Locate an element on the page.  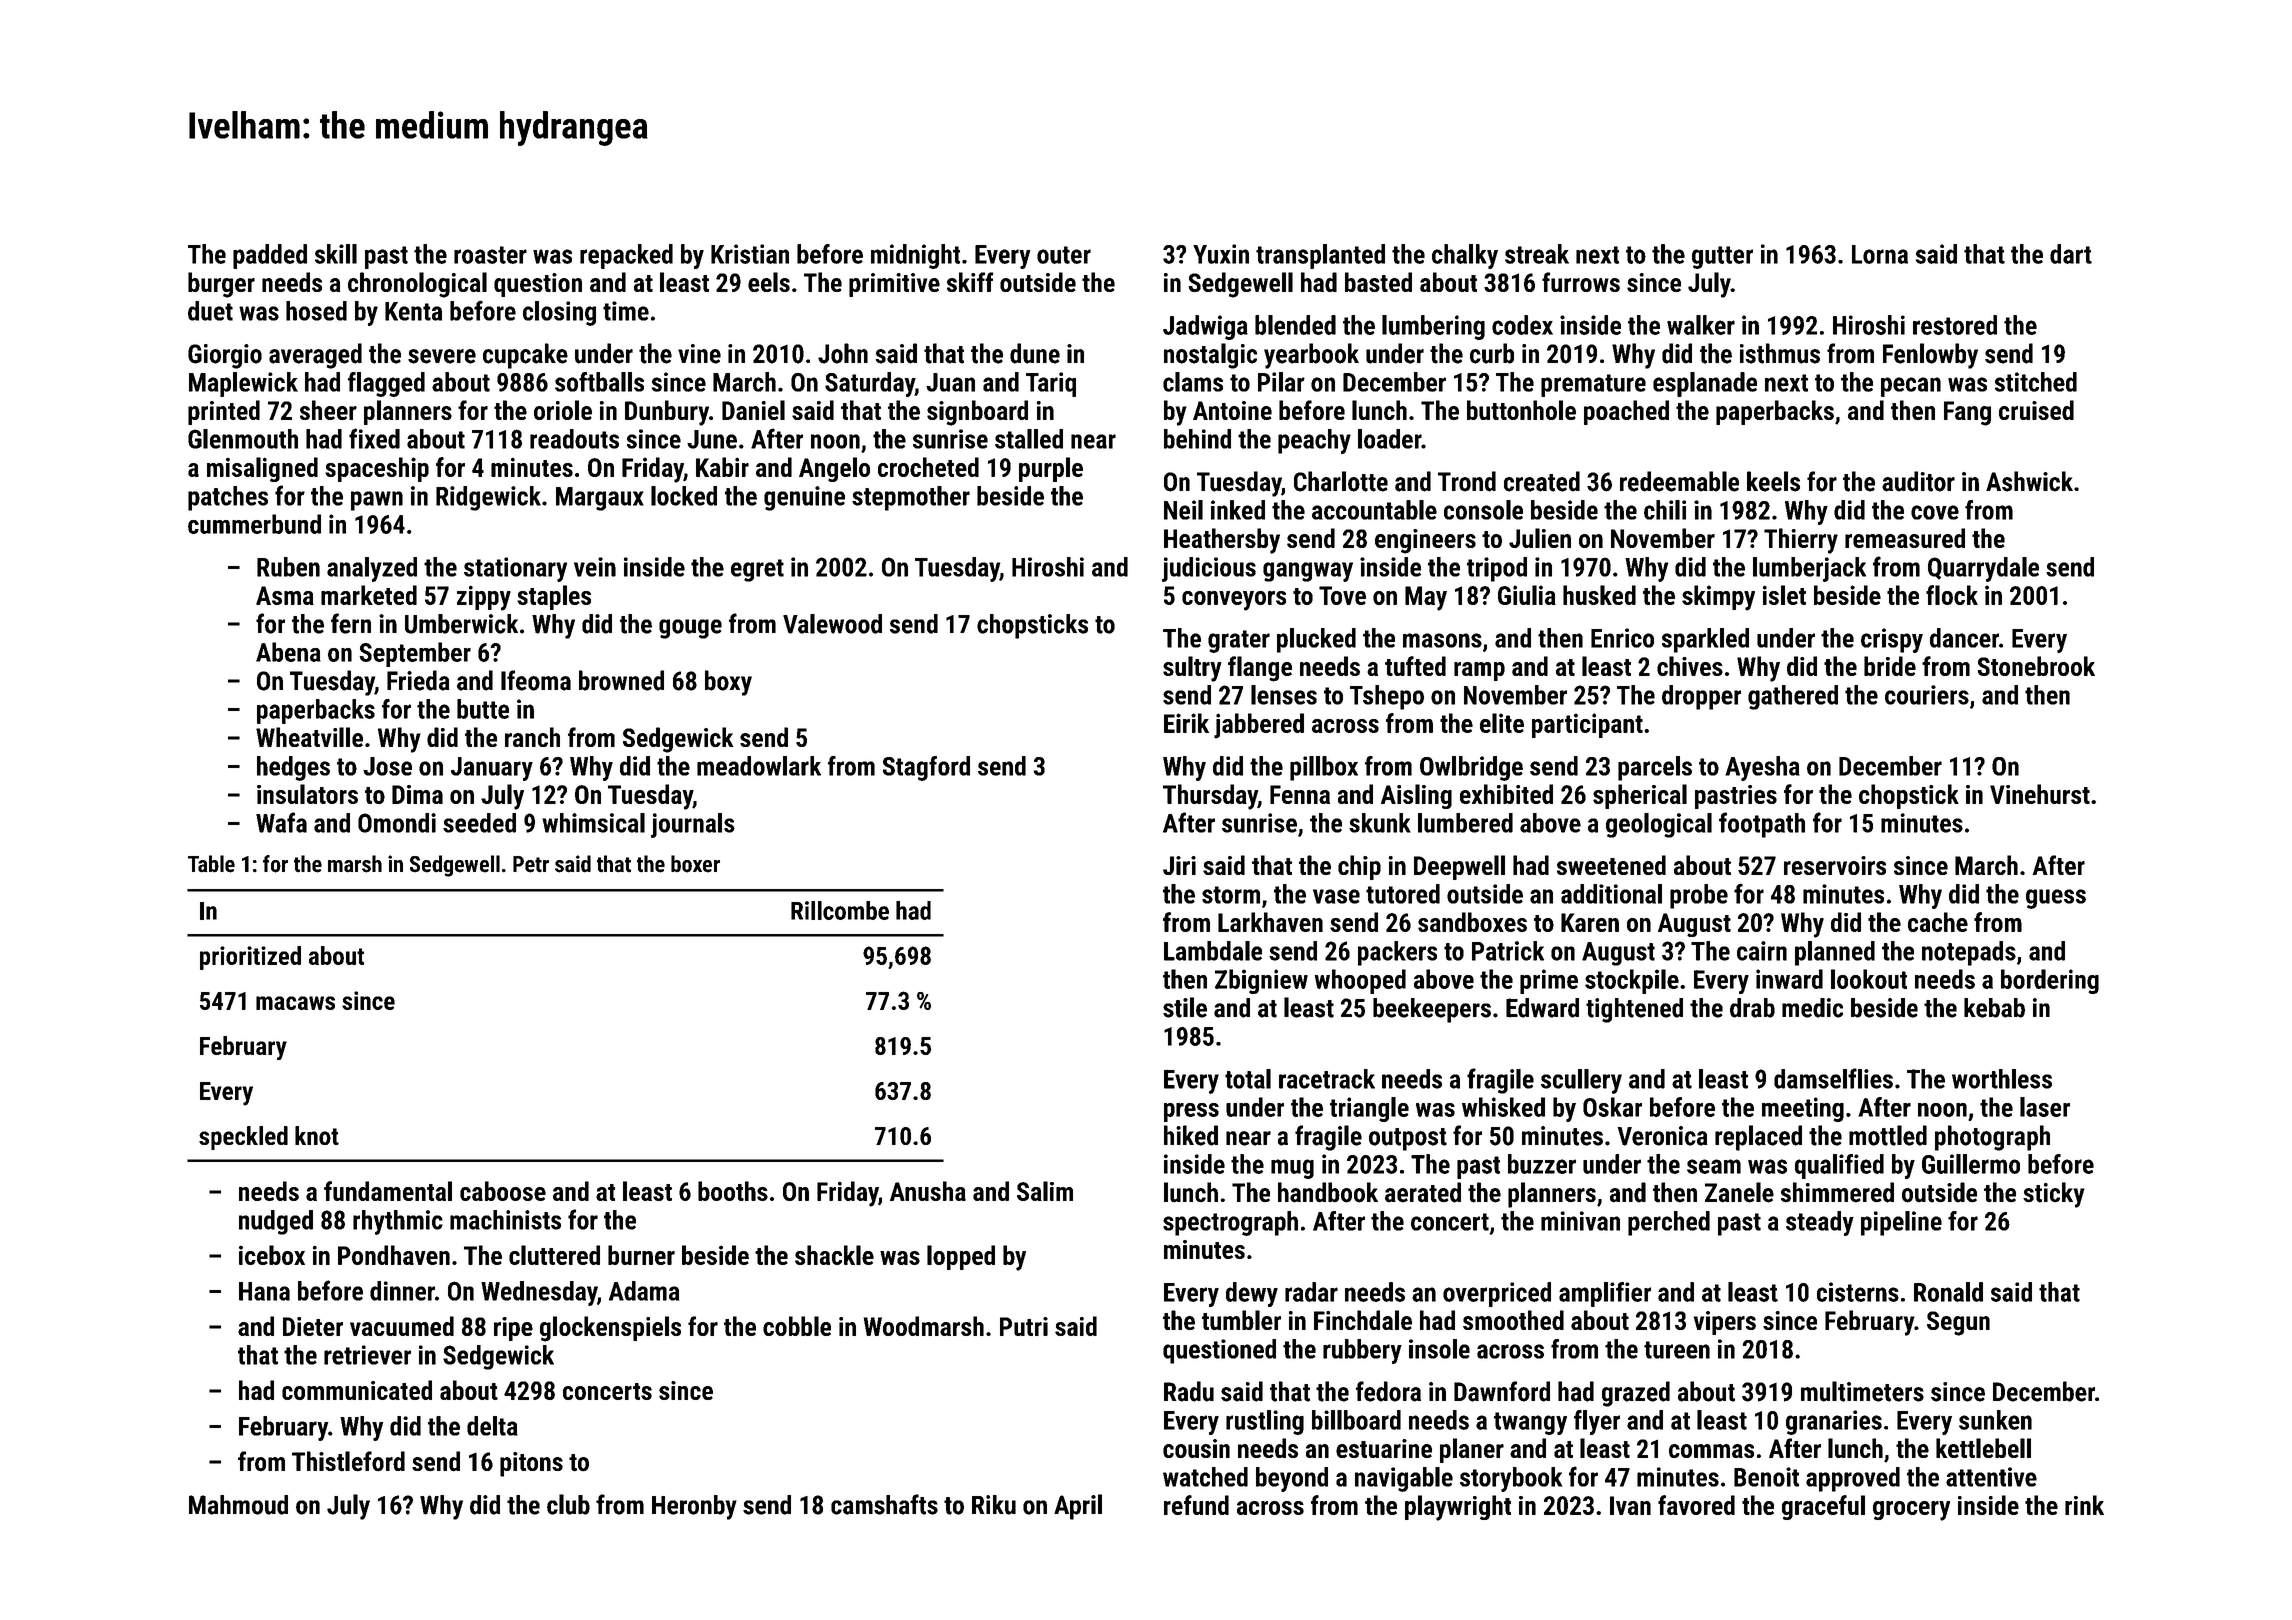
spherical is located at coordinates (1640, 796).
